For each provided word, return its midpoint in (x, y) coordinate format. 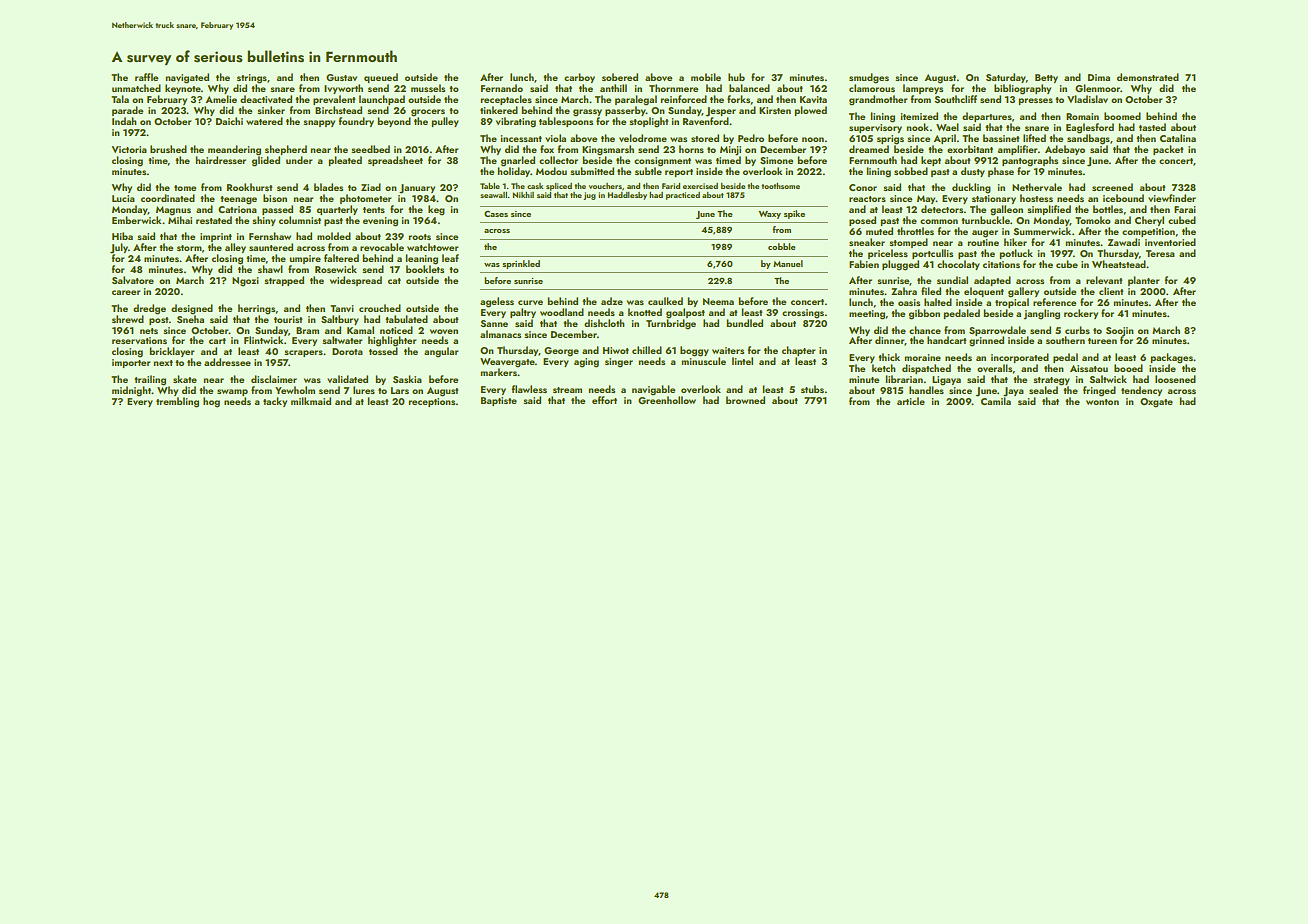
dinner (890, 341)
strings (252, 79)
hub (736, 77)
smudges (869, 78)
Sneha (190, 318)
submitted (592, 171)
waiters (728, 350)
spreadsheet (395, 161)
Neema (718, 301)
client (1111, 291)
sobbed (911, 171)
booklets (425, 269)
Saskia (407, 379)
